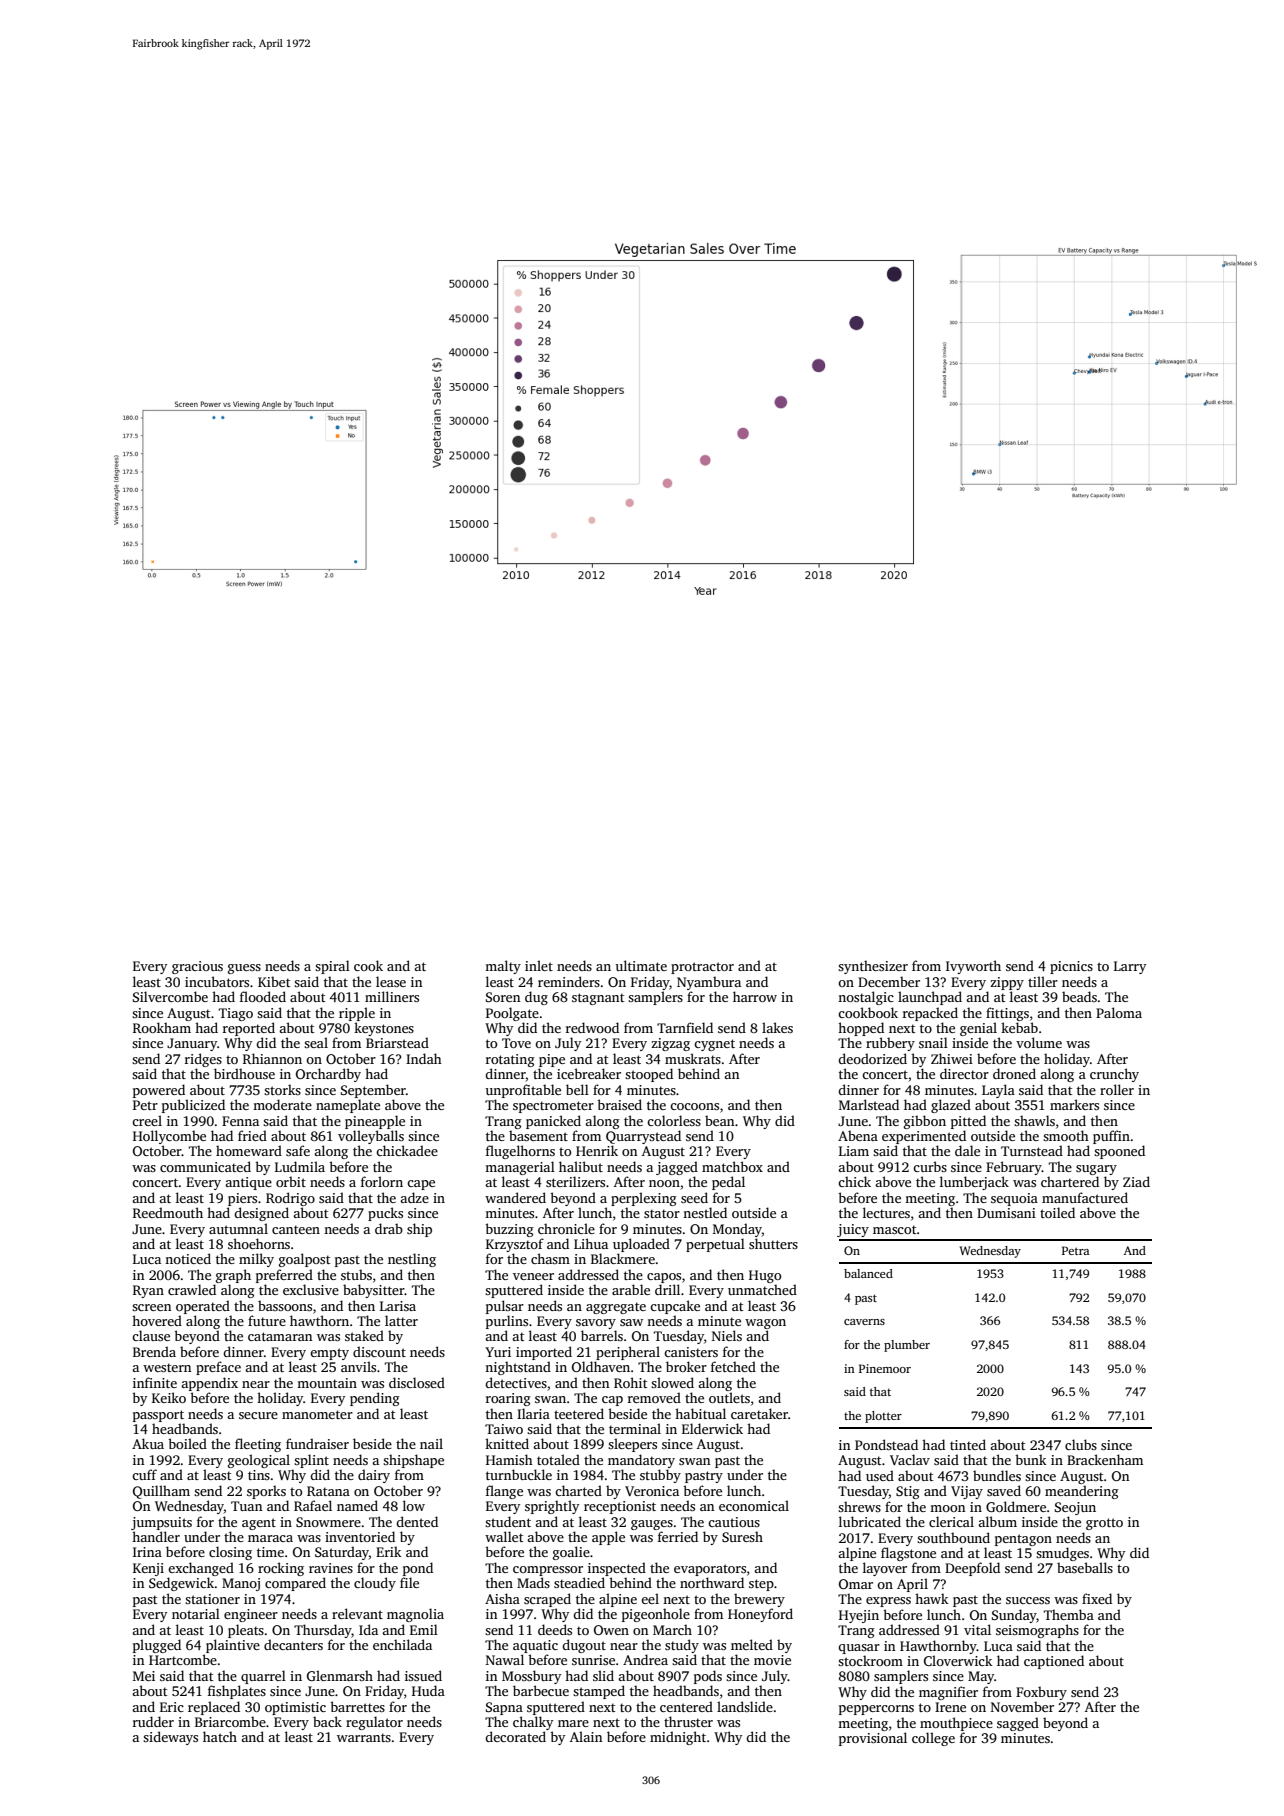  I want to click on midnight, so click(678, 1738).
